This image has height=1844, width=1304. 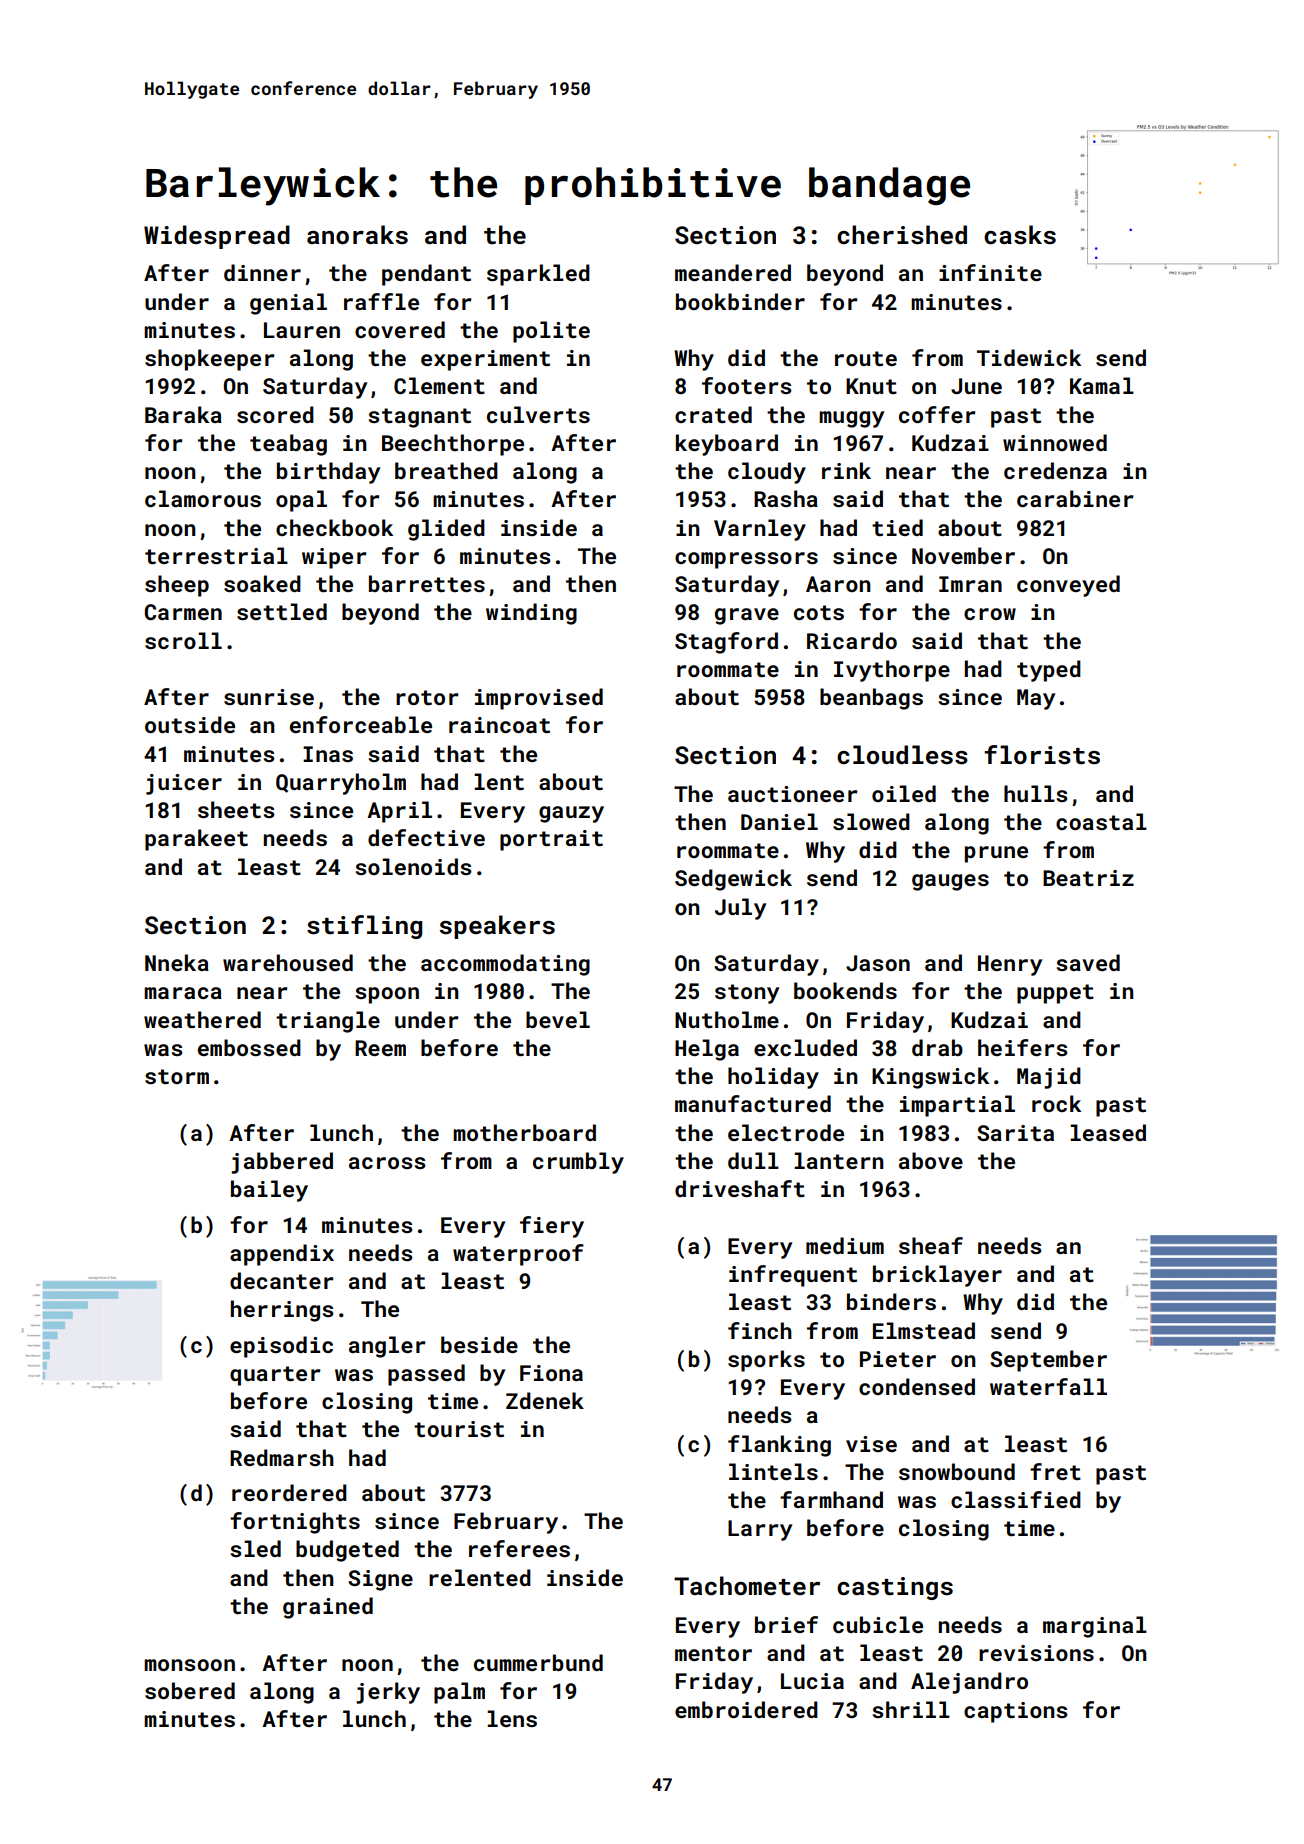 I want to click on bricklayer, so click(x=937, y=1276).
